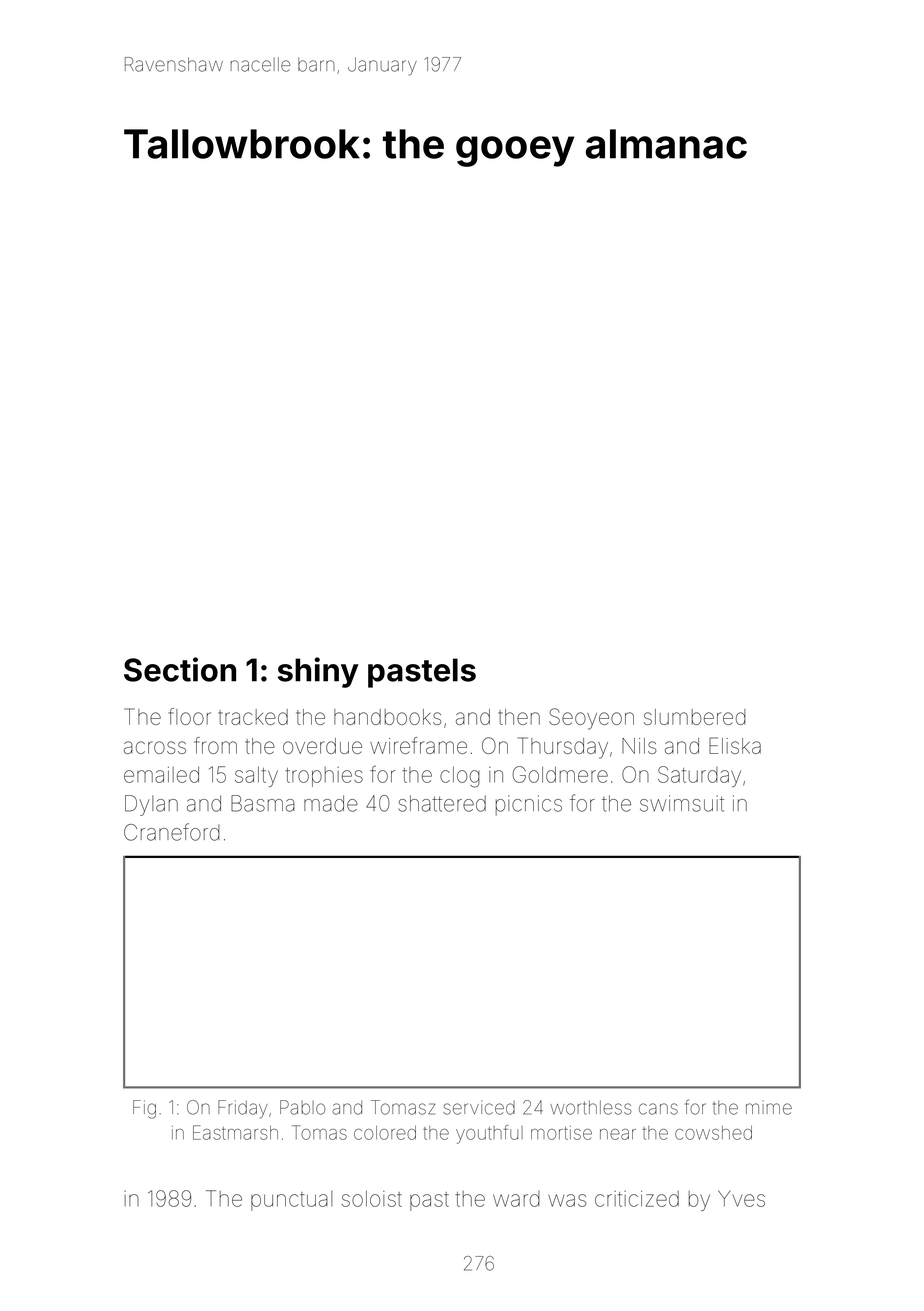 This document has height=1311, width=924. I want to click on Section, so click(180, 669).
